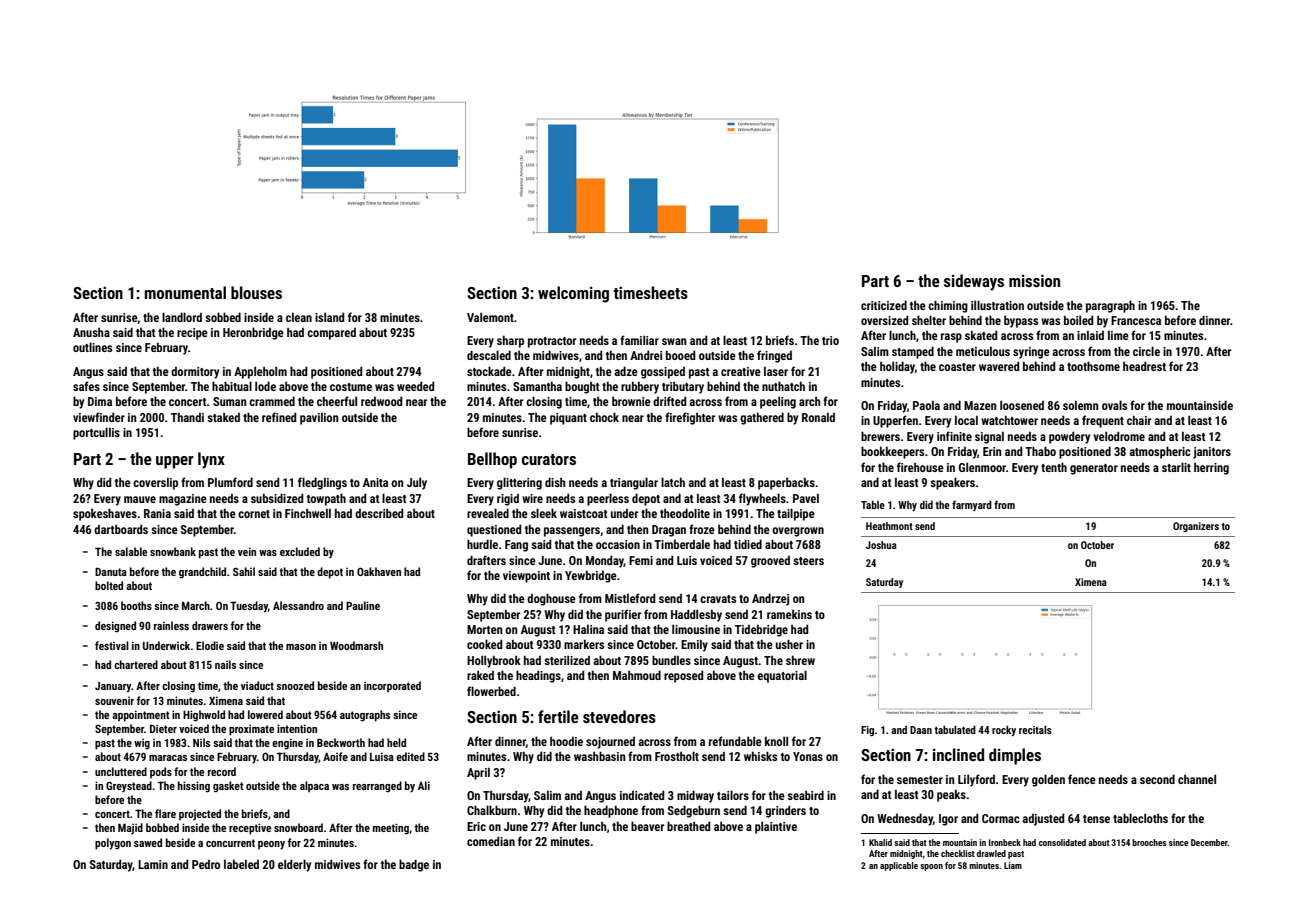  Describe the element at coordinates (1034, 280) in the document. I see `mission` at that location.
